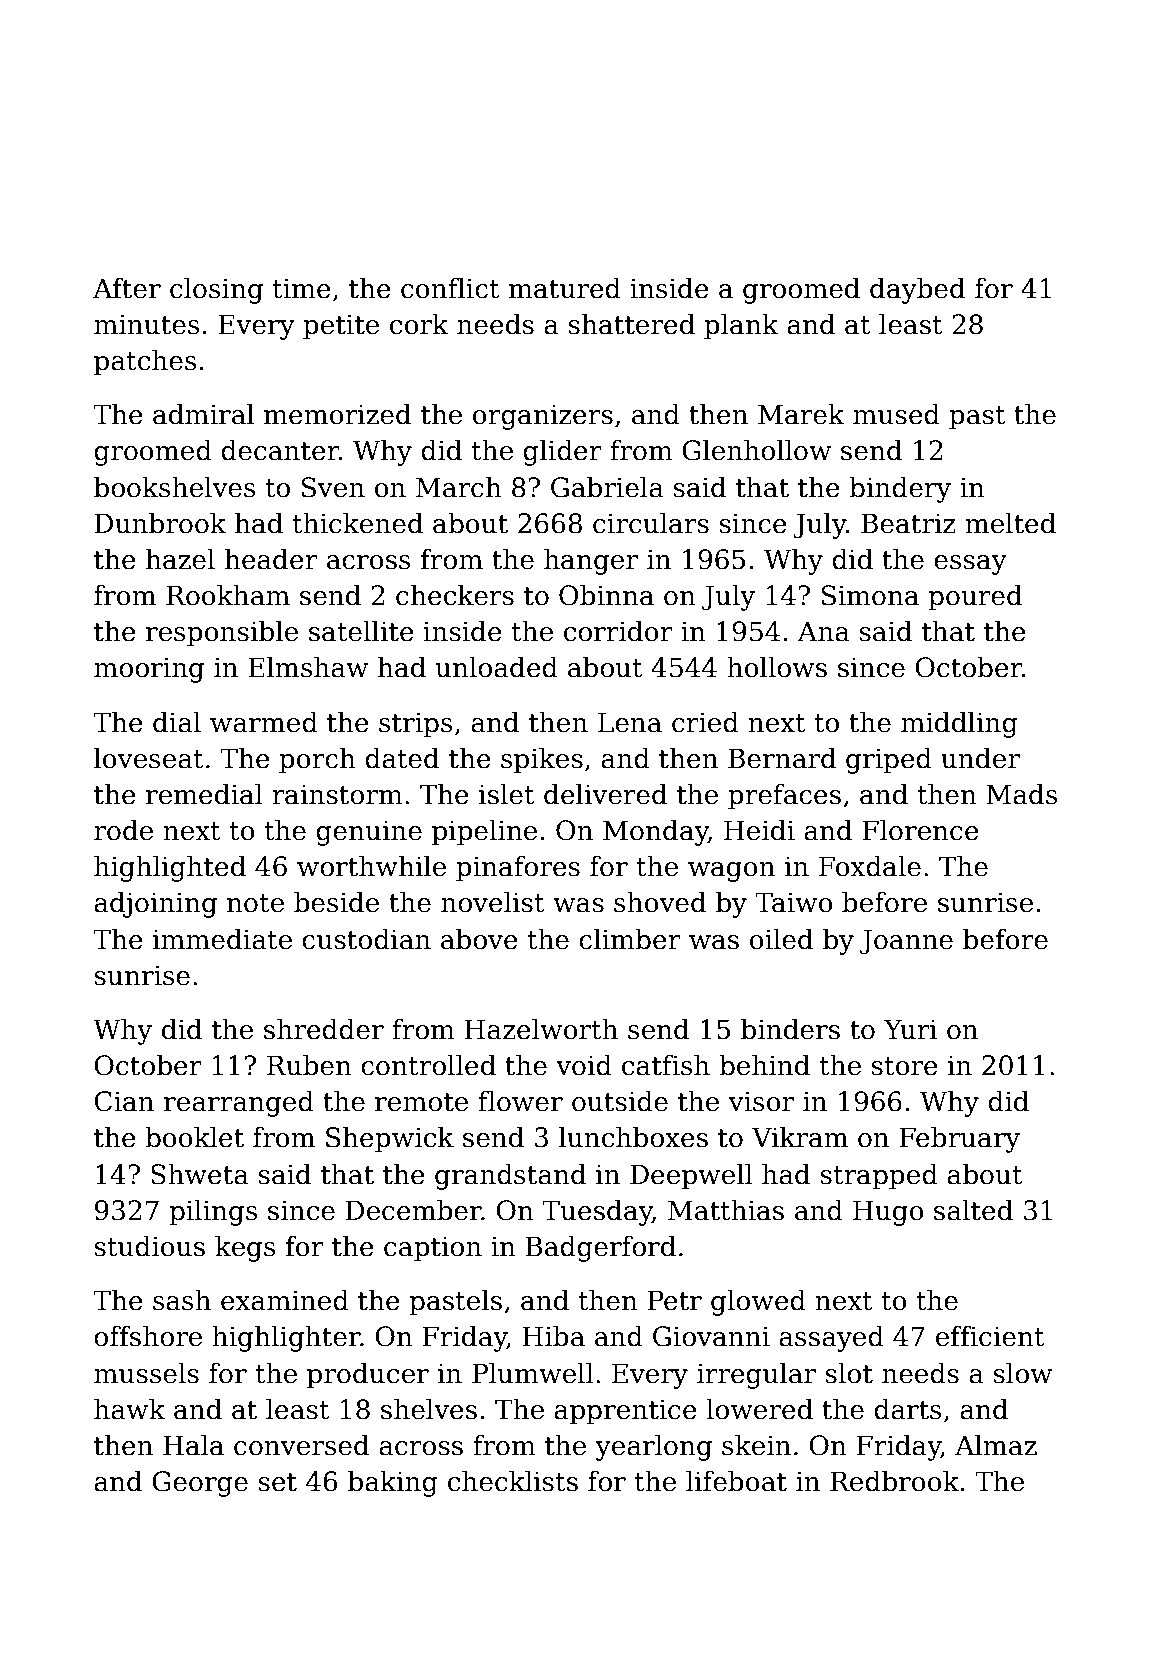 The image size is (1165, 1654). What do you see at coordinates (302, 288) in the screenshot?
I see `time` at bounding box center [302, 288].
